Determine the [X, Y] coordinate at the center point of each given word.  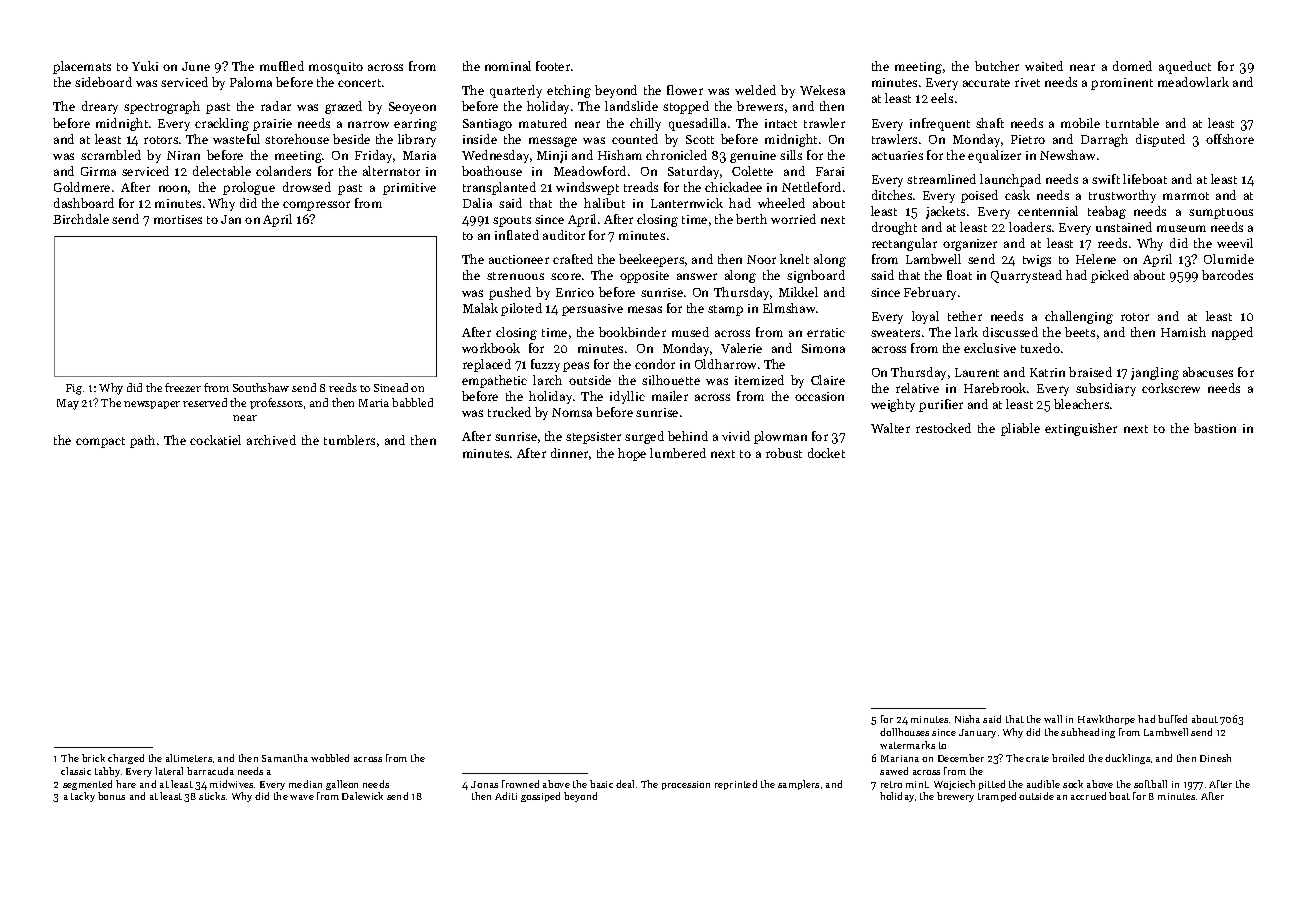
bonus [111, 796]
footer [553, 66]
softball [1150, 784]
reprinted [736, 785]
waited [1044, 66]
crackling [222, 124]
